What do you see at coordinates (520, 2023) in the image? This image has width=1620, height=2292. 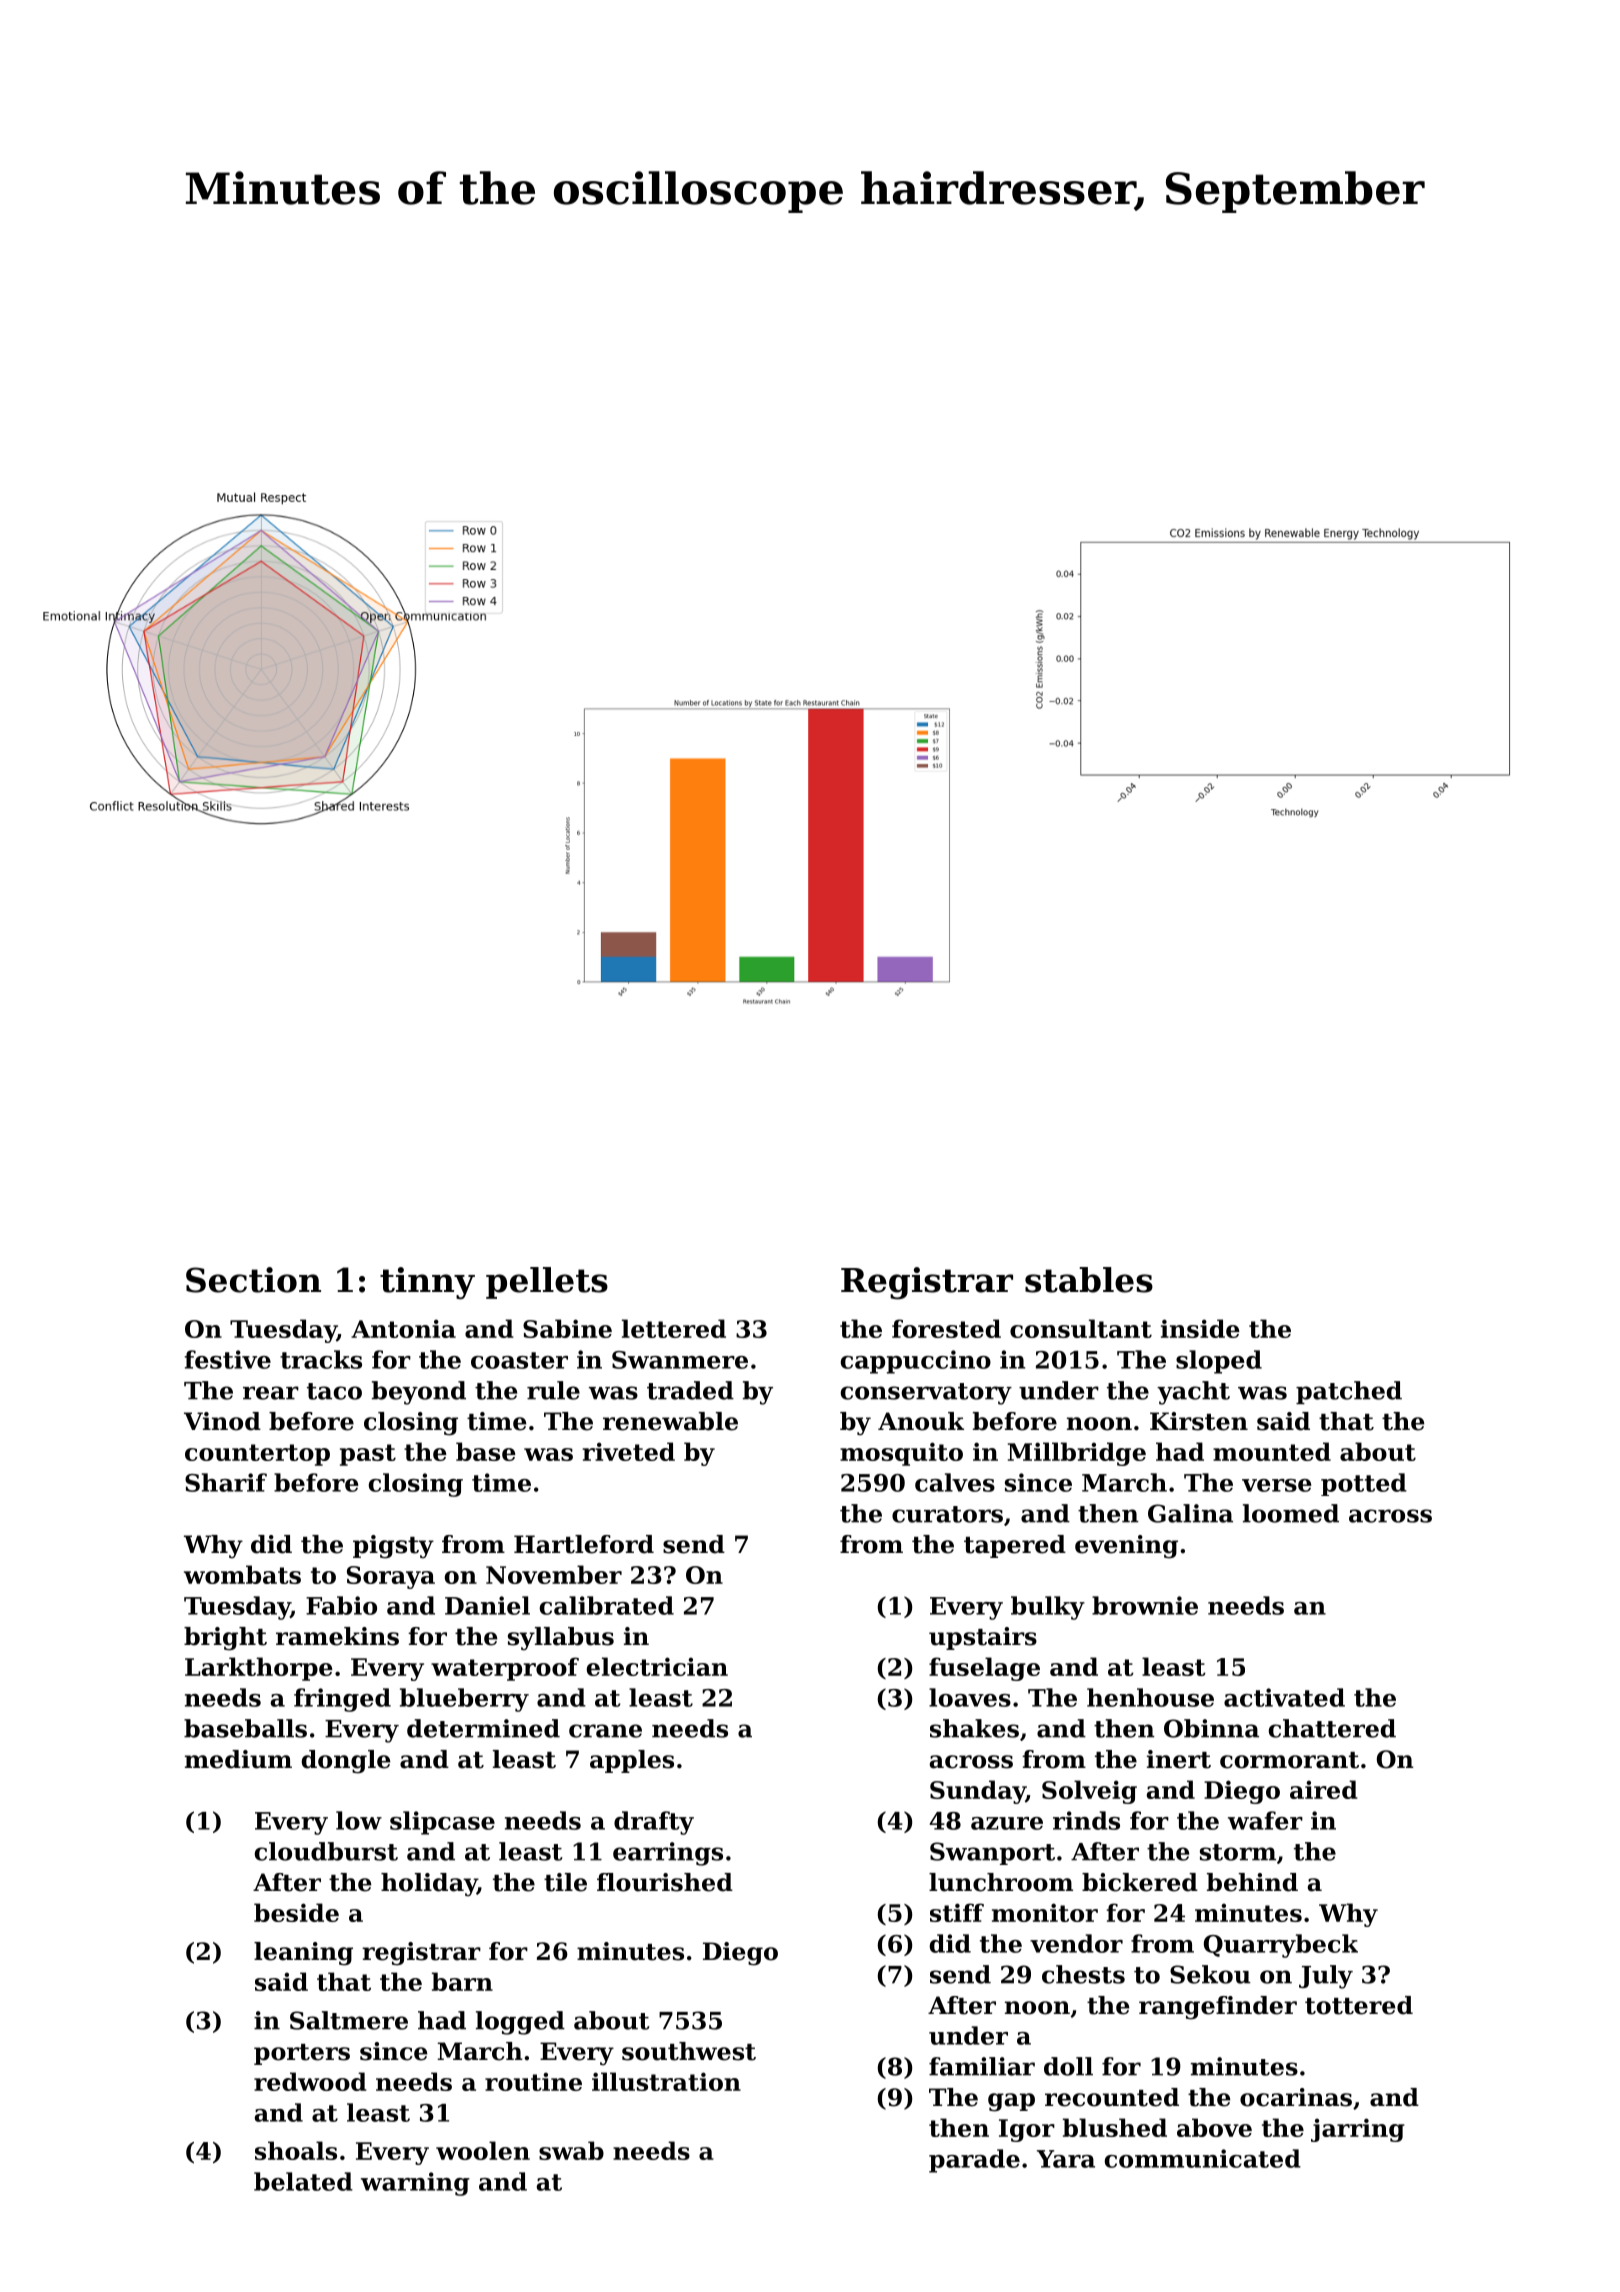 I see `logged` at bounding box center [520, 2023].
